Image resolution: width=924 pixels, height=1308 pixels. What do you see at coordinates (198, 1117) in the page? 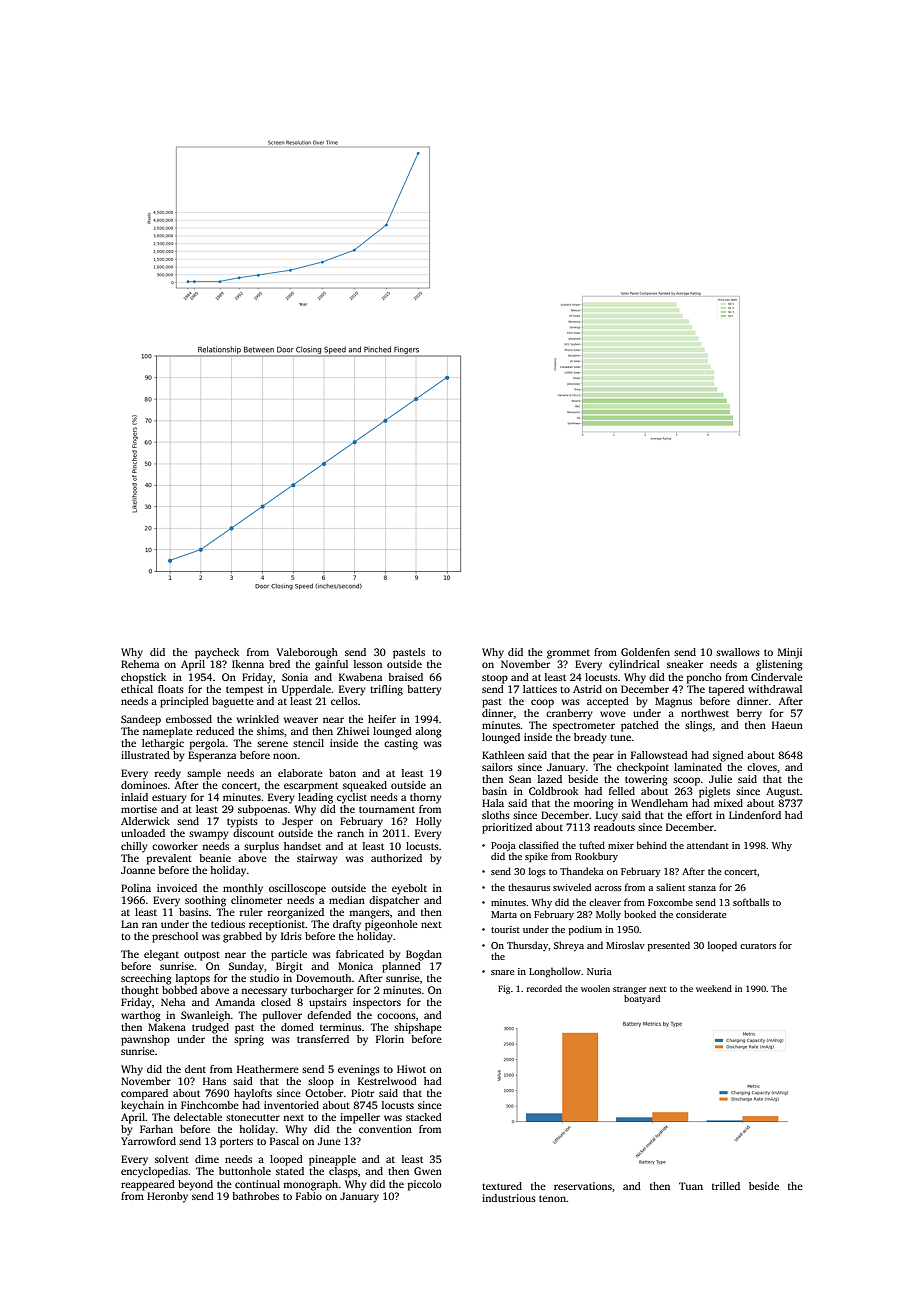
I see `delectable` at bounding box center [198, 1117].
